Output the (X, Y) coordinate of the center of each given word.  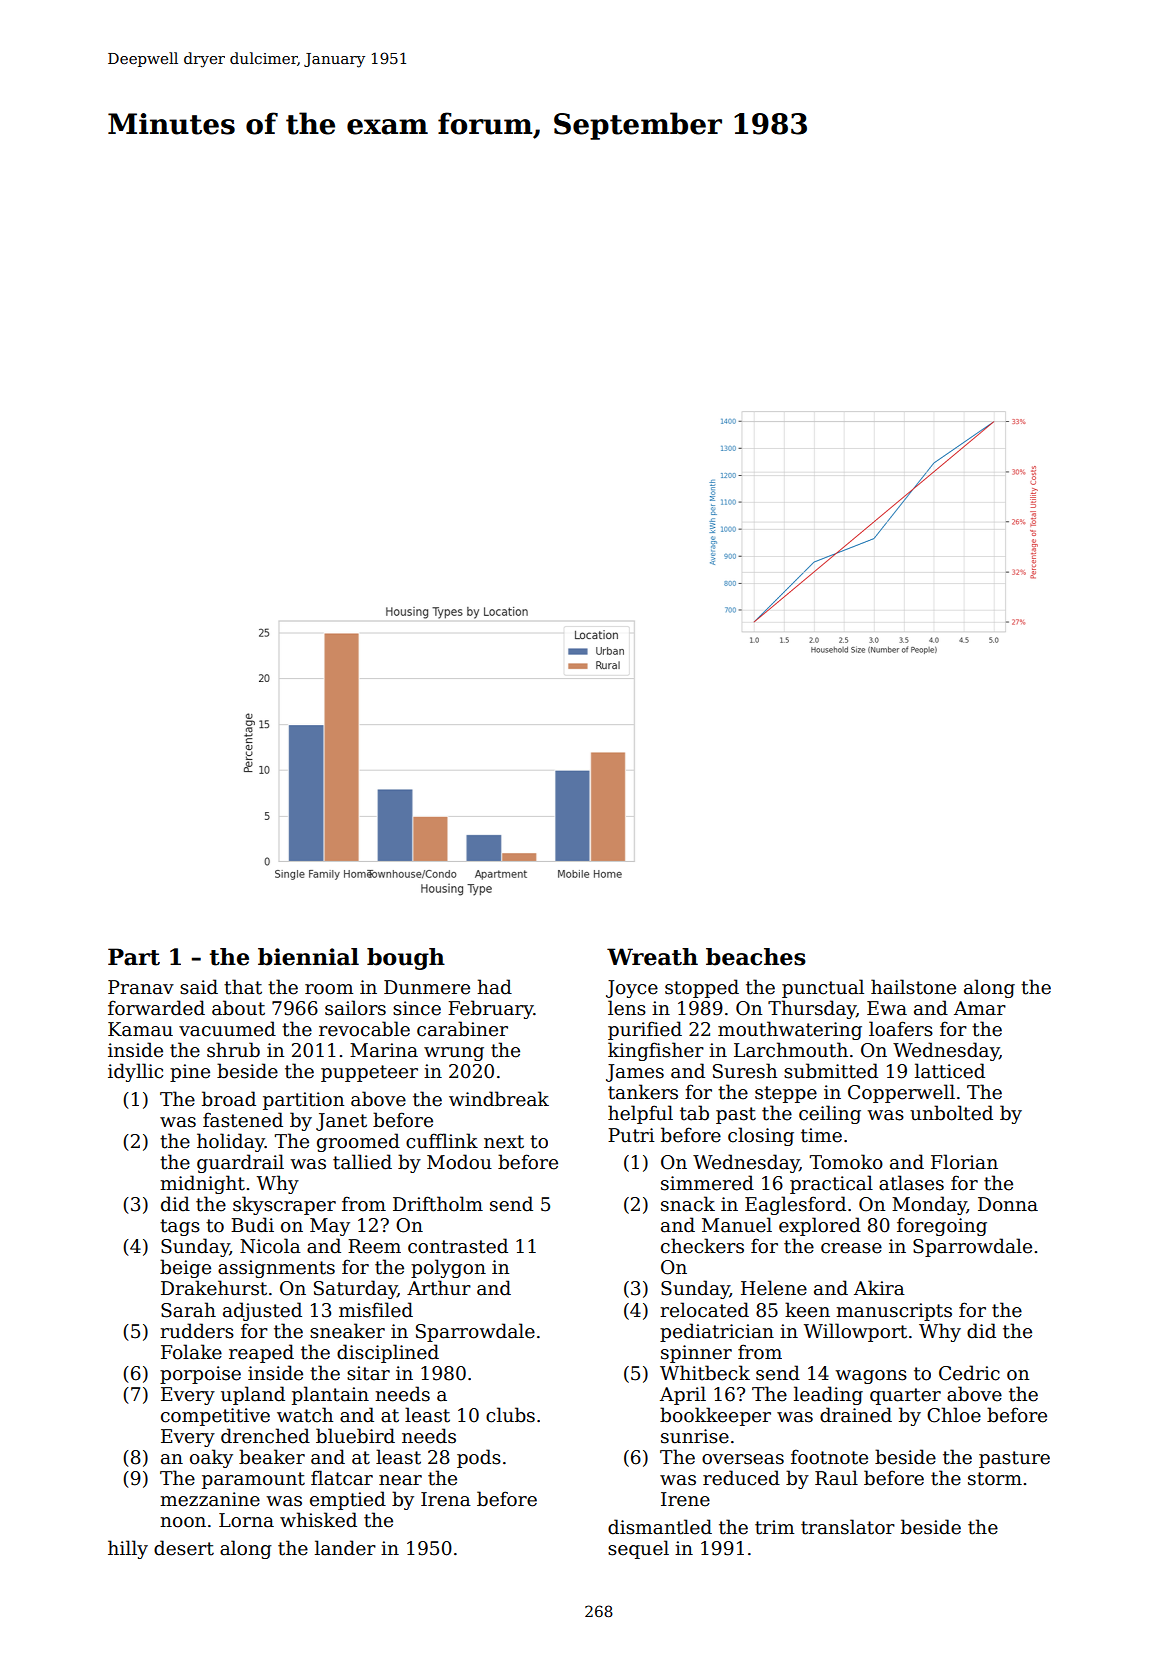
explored (820, 1226)
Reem (374, 1246)
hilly (128, 1549)
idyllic (135, 1072)
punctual (823, 988)
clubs (510, 1415)
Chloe (954, 1415)
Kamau (140, 1029)
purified (645, 1030)
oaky (211, 1458)
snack (688, 1204)
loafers (901, 1029)
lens (627, 1008)
